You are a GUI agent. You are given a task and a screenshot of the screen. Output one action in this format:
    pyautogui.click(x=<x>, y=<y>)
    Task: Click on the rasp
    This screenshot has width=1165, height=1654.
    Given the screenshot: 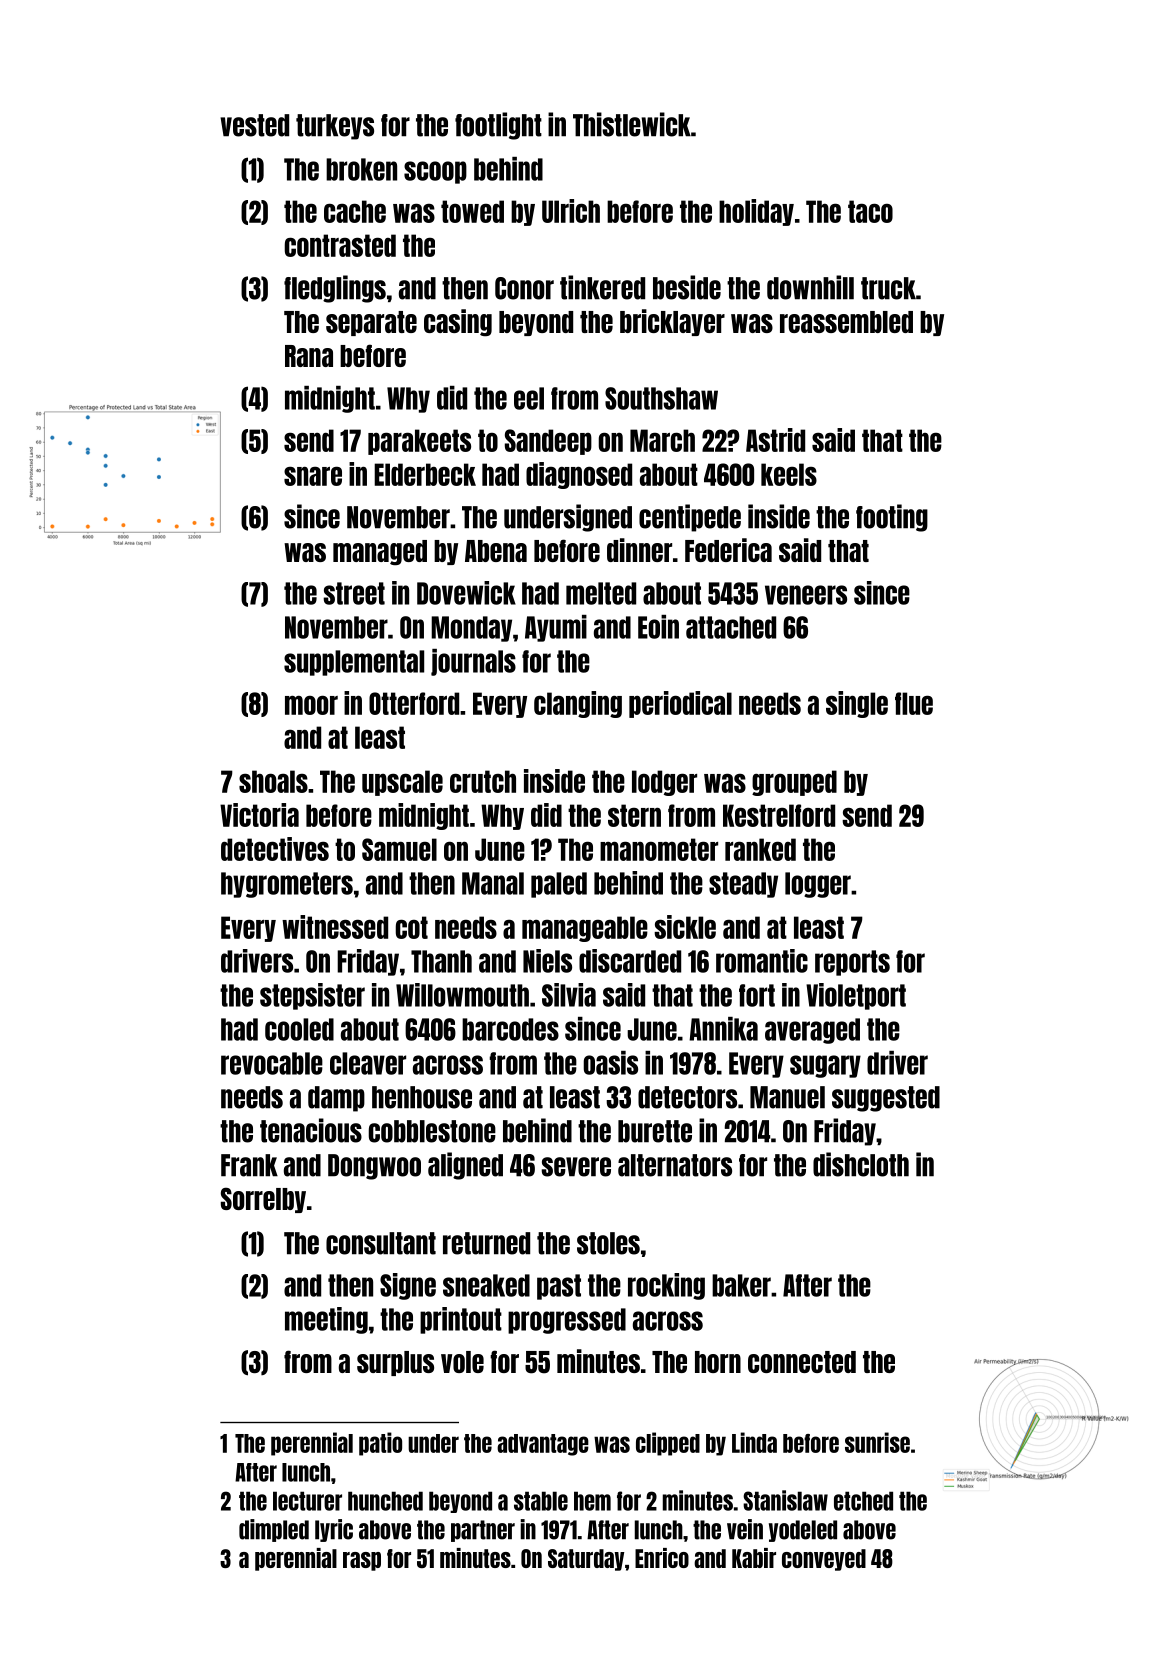 What is the action you would take?
    pyautogui.click(x=362, y=1561)
